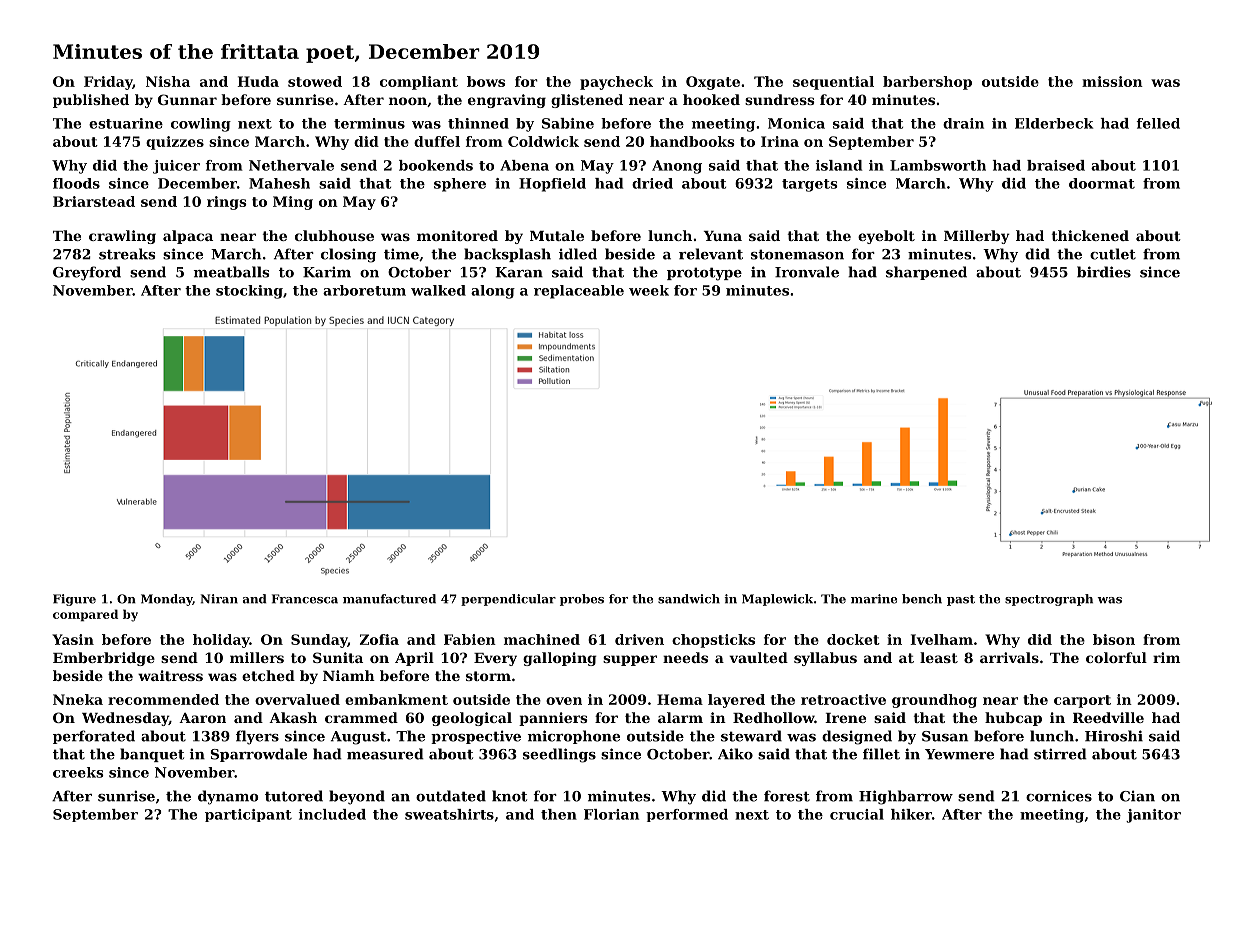 The height and width of the screenshot is (952, 1233). Describe the element at coordinates (1009, 657) in the screenshot. I see `arrivals` at that location.
